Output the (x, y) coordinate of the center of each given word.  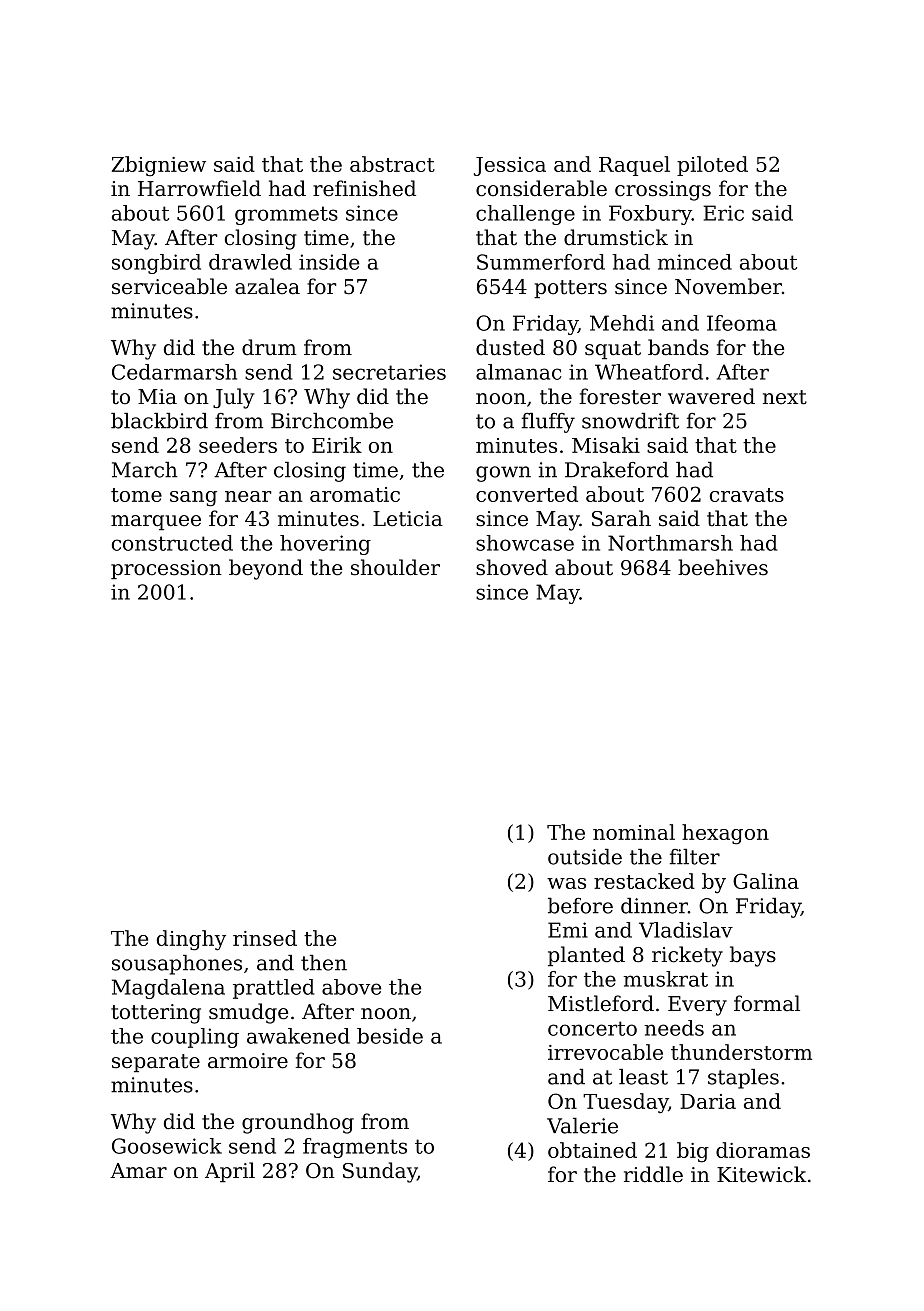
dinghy (191, 940)
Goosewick (167, 1146)
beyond (266, 569)
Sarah (621, 518)
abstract (392, 164)
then (324, 963)
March (144, 470)
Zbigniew (158, 166)
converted (527, 494)
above (351, 987)
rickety (687, 956)
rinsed (265, 938)
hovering (325, 545)
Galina (766, 881)
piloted (712, 166)
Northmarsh (670, 543)
